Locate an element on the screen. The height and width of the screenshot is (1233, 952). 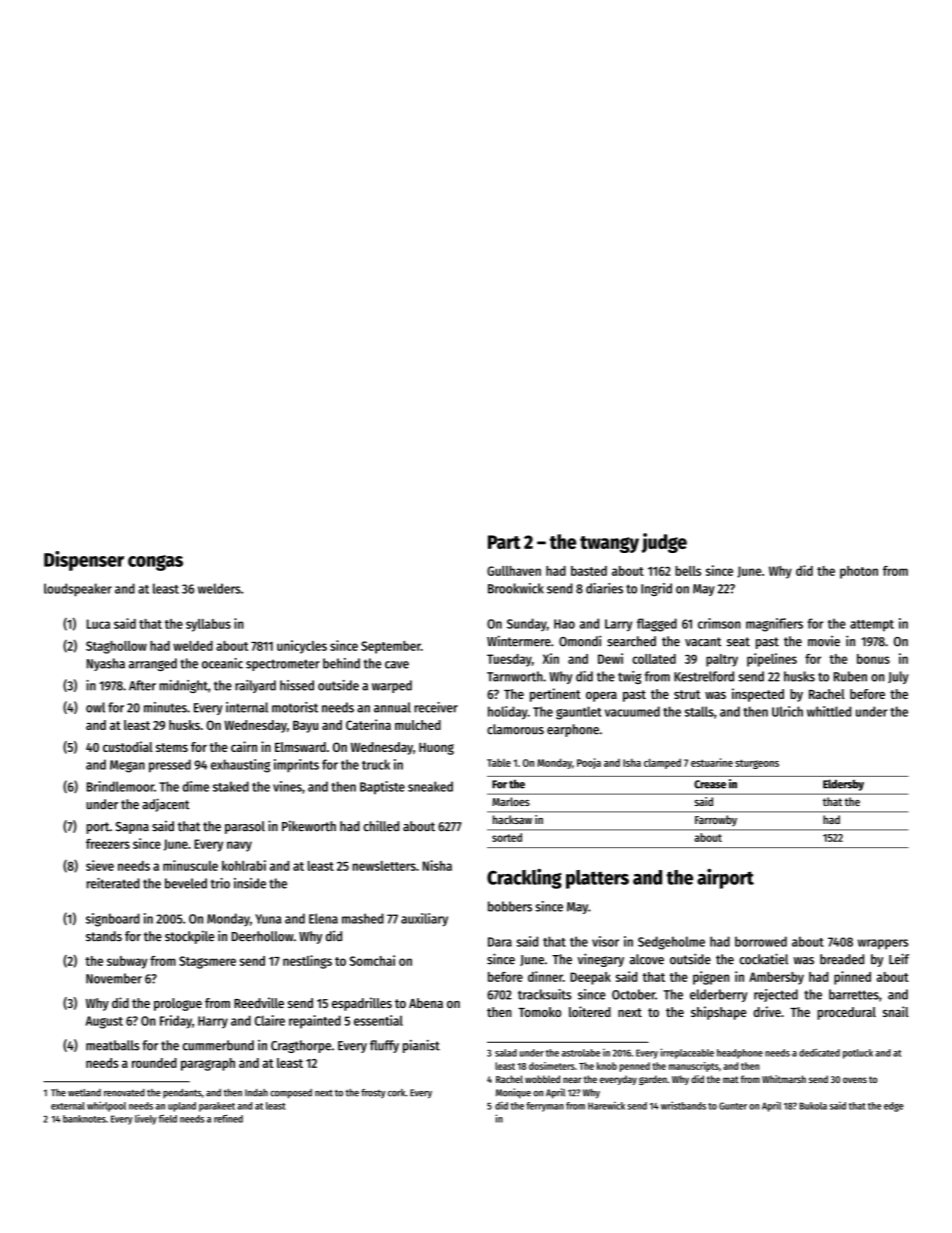
owl is located at coordinates (95, 707).
